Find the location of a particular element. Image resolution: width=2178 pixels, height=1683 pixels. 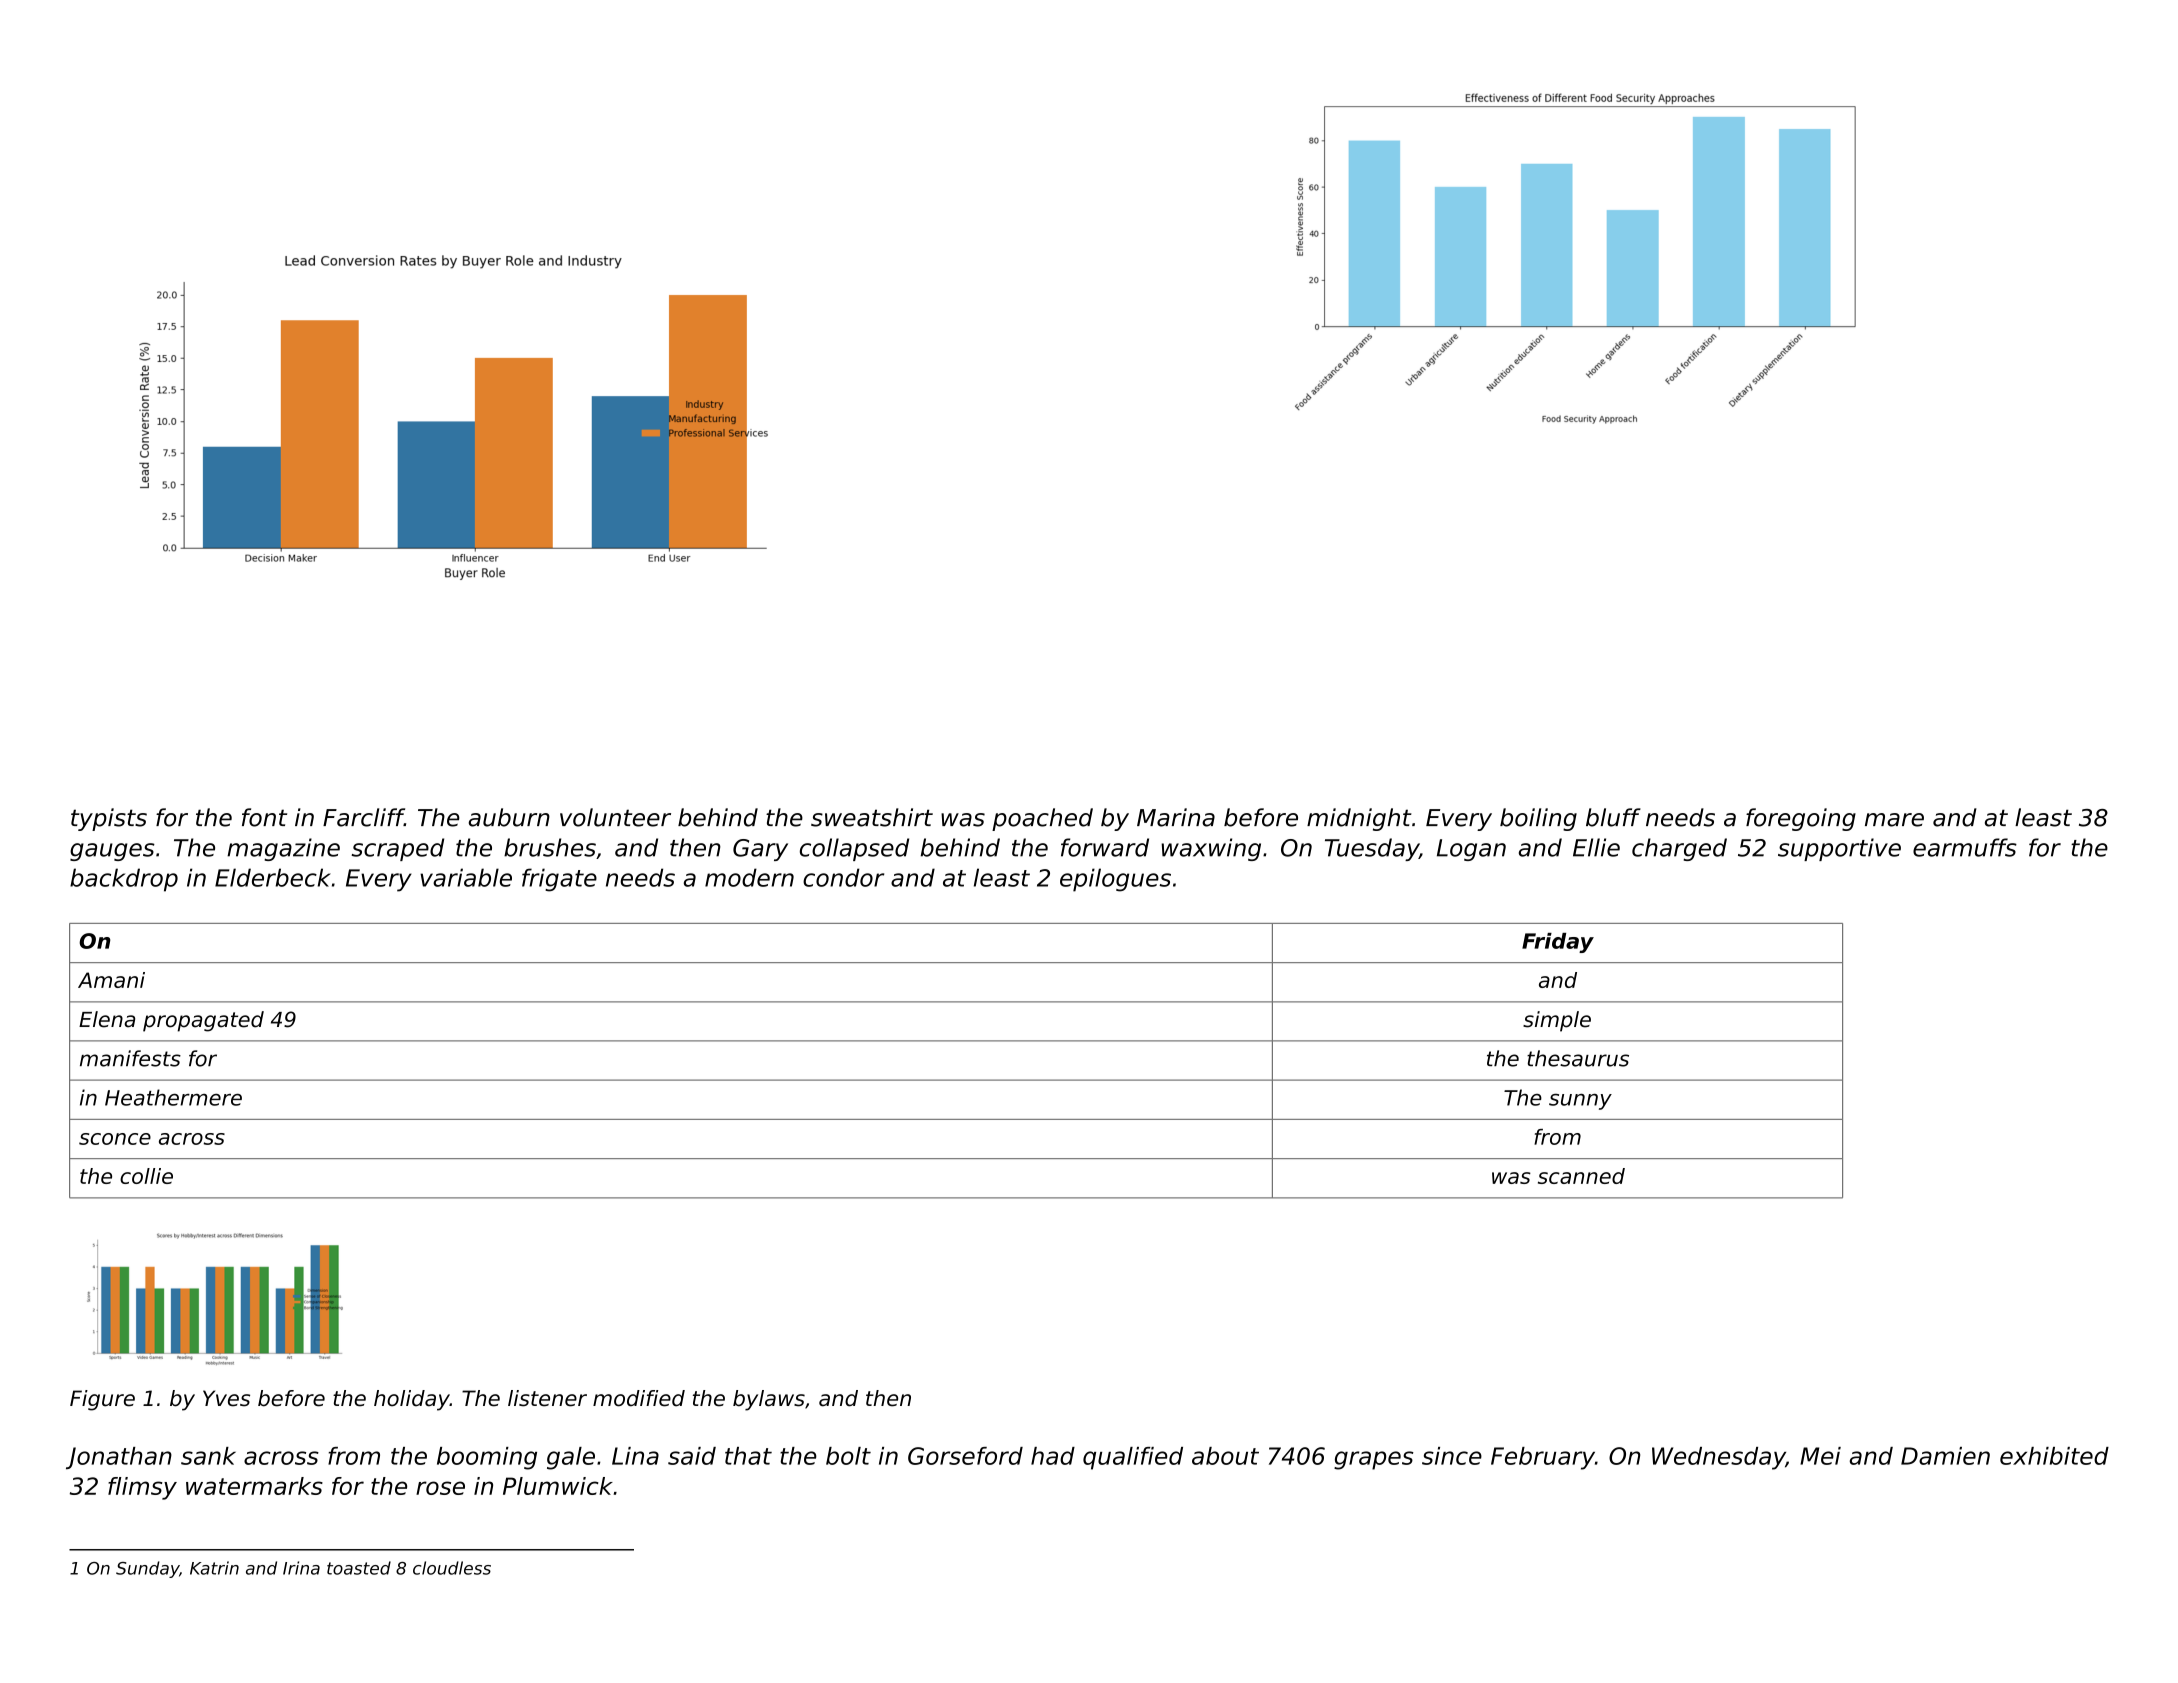

collie is located at coordinates (146, 1176).
